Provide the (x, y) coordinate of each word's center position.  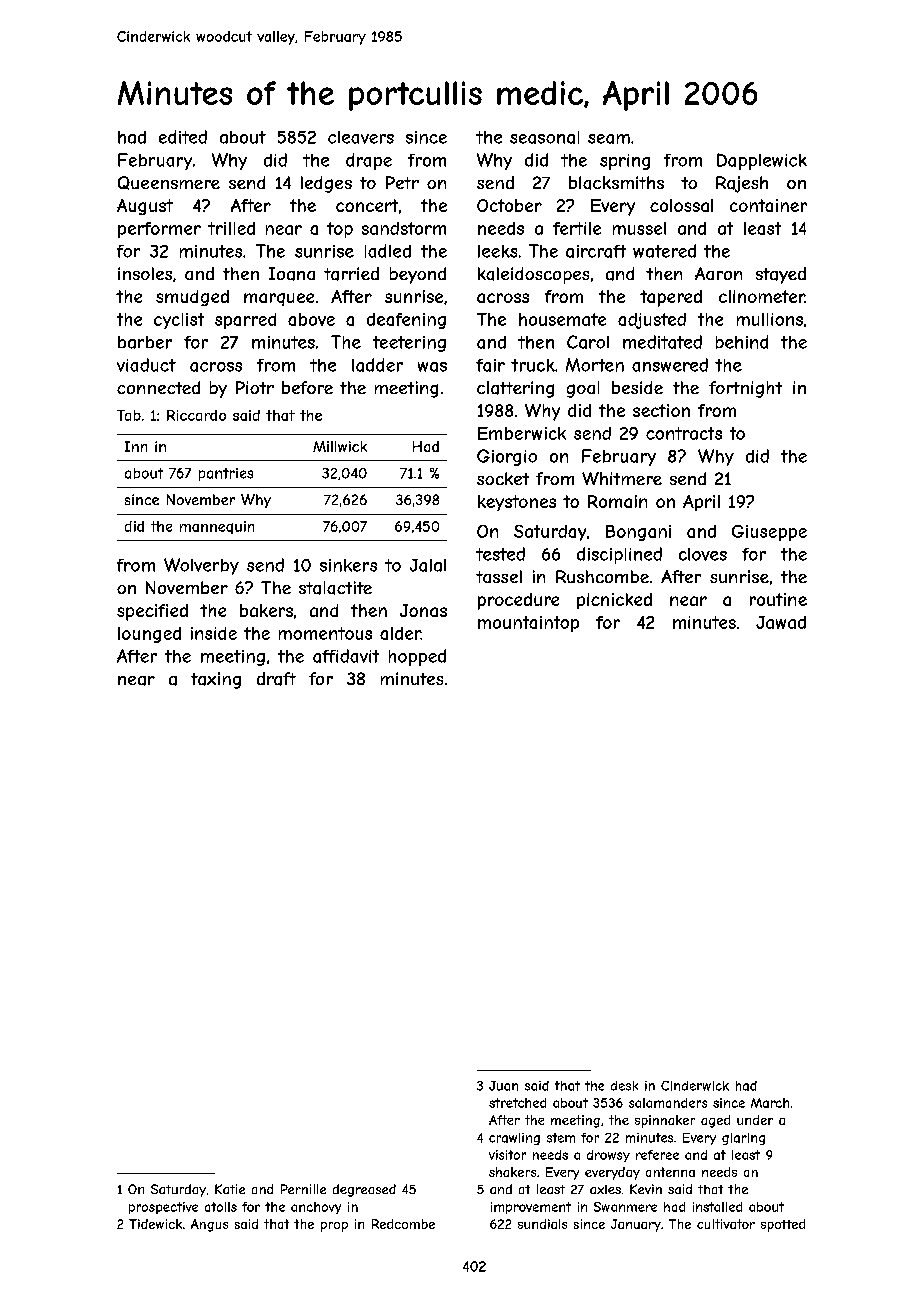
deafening (406, 321)
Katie (230, 1189)
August (145, 207)
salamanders (668, 1103)
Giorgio (507, 457)
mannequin (217, 527)
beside (637, 387)
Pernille (303, 1189)
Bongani (638, 533)
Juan (503, 1086)
